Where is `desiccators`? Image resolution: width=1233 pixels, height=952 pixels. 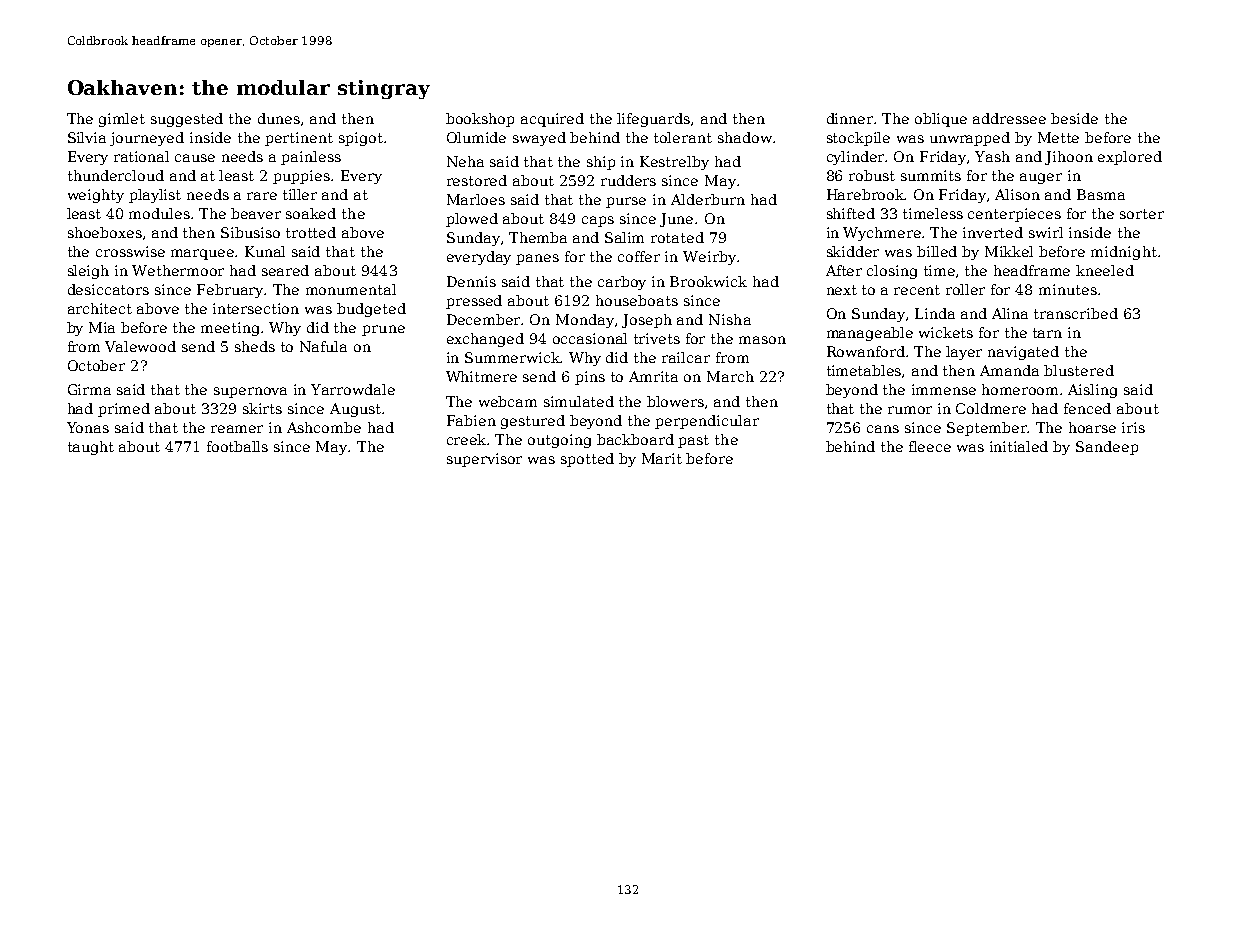 desiccators is located at coordinates (108, 289).
